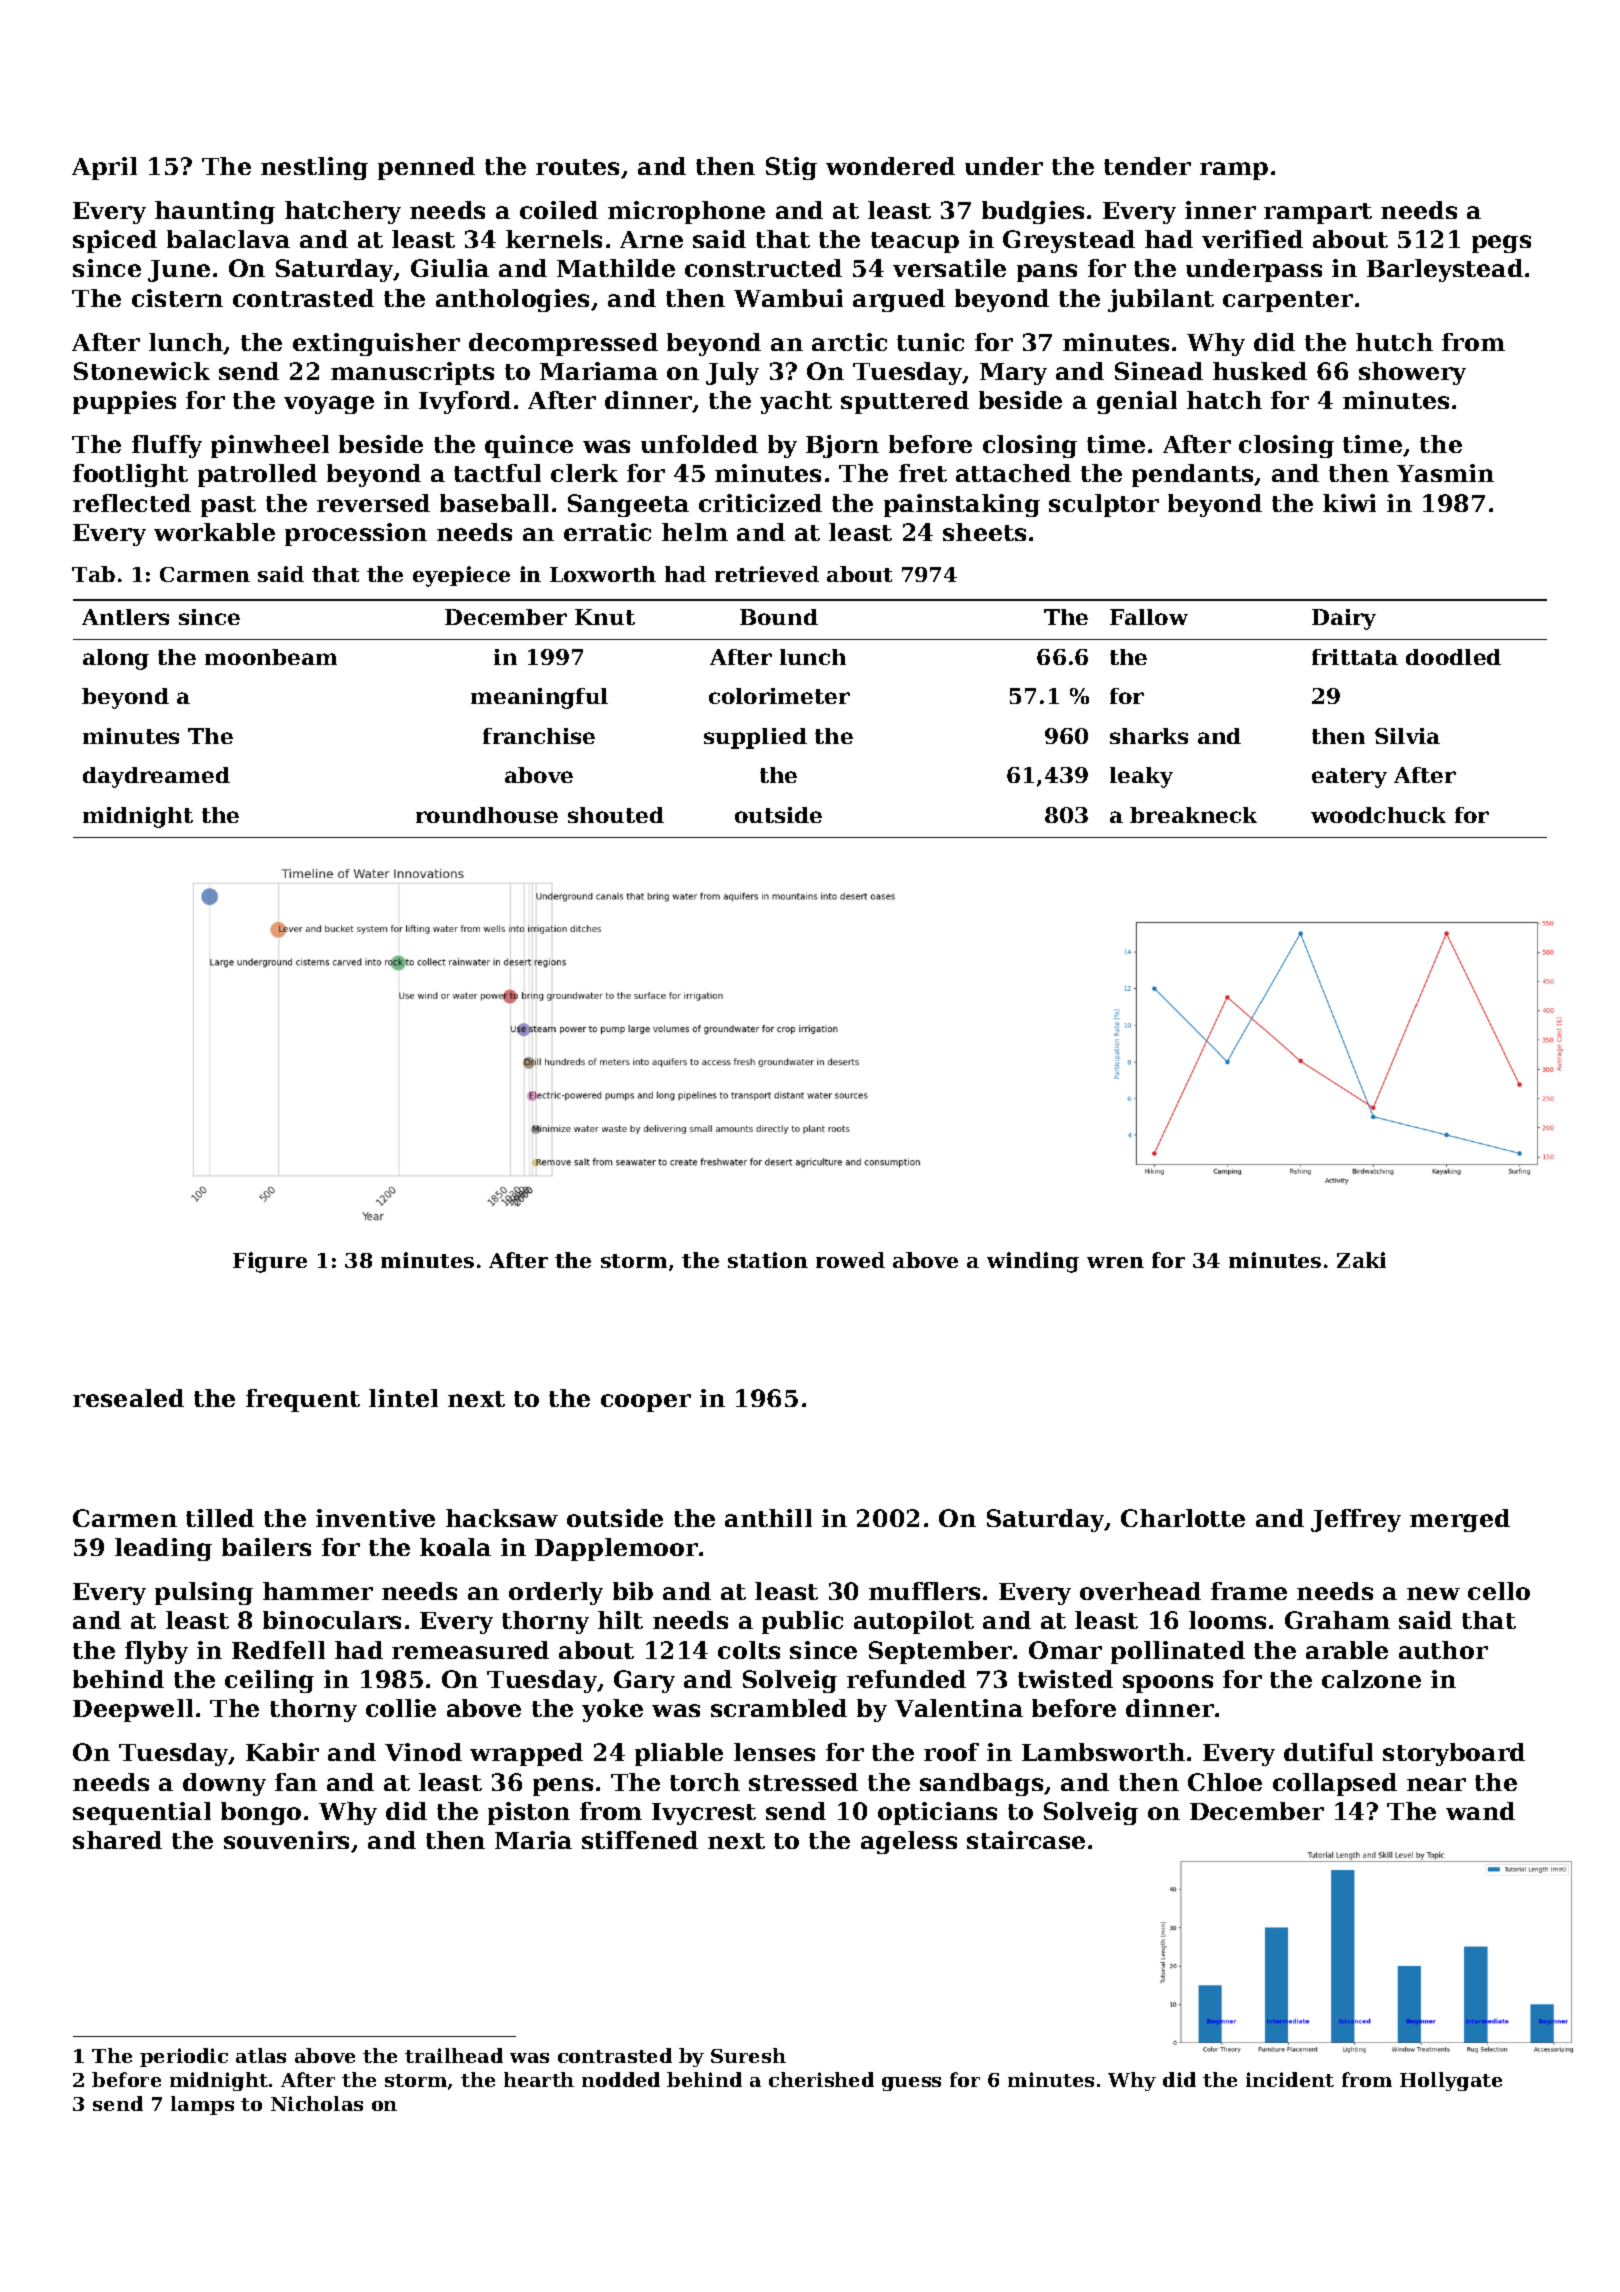  I want to click on shouted, so click(616, 815).
